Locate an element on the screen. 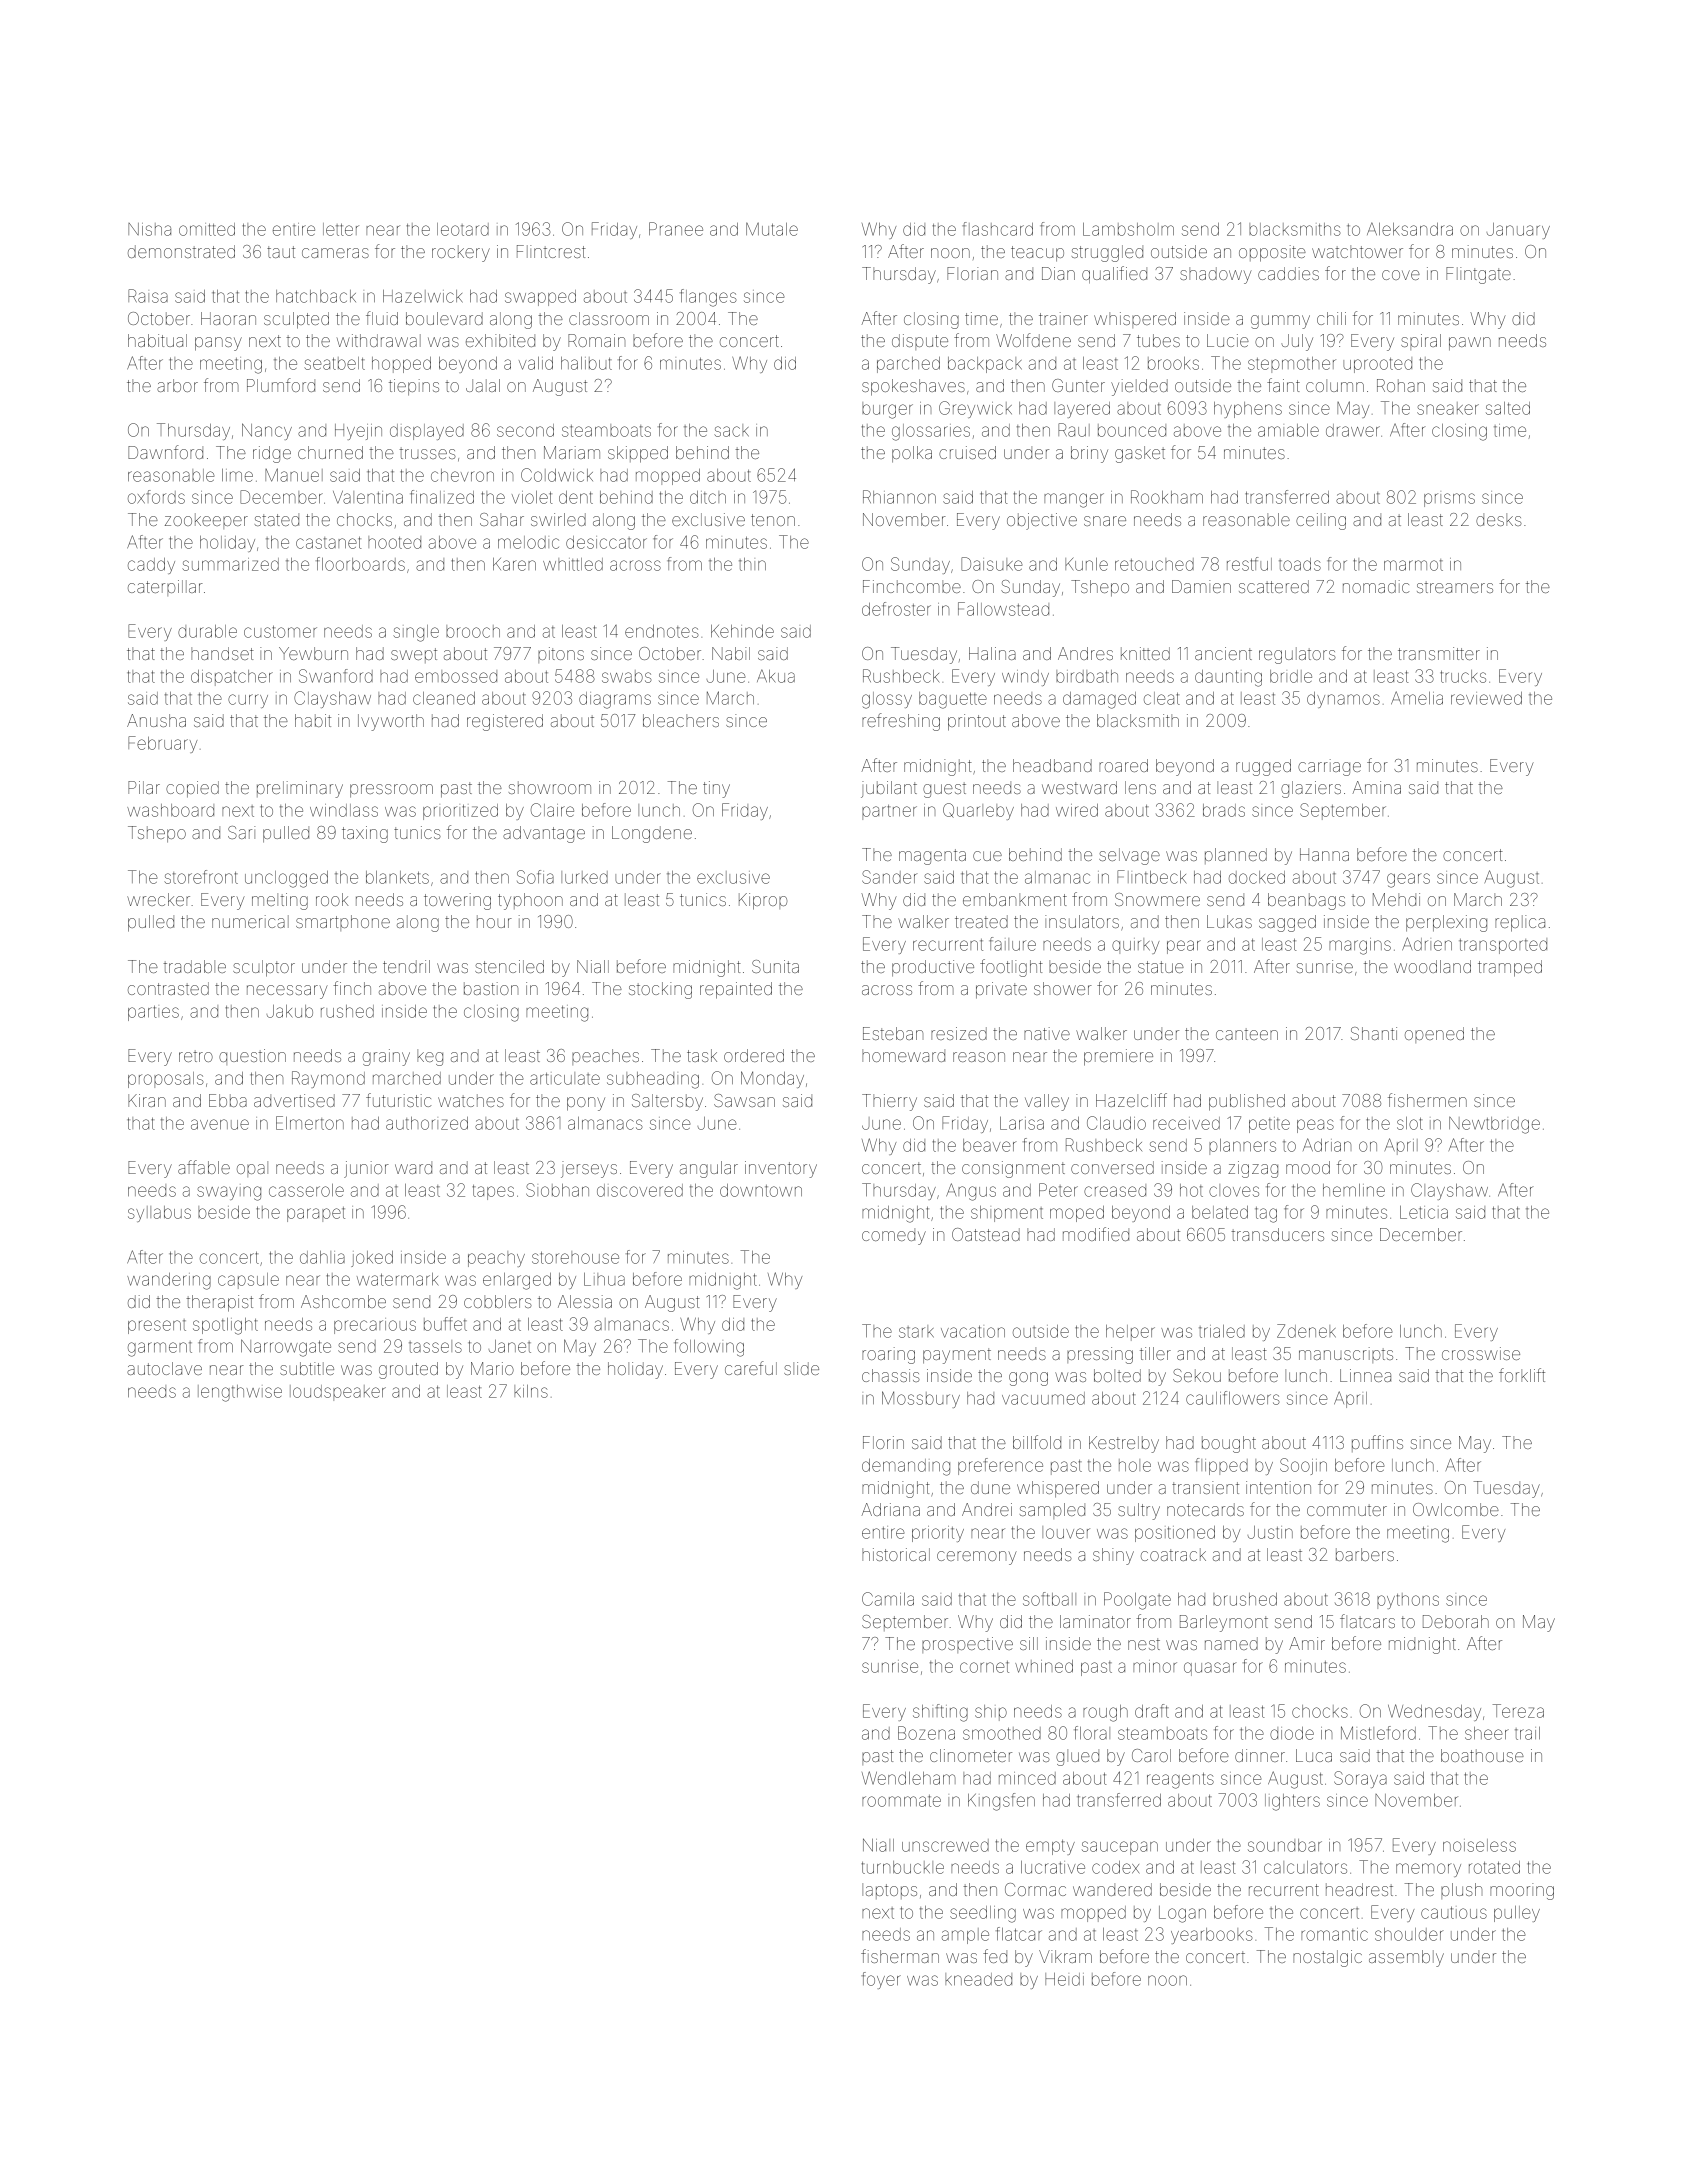 This screenshot has height=2178, width=1683. brooch is located at coordinates (473, 631).
